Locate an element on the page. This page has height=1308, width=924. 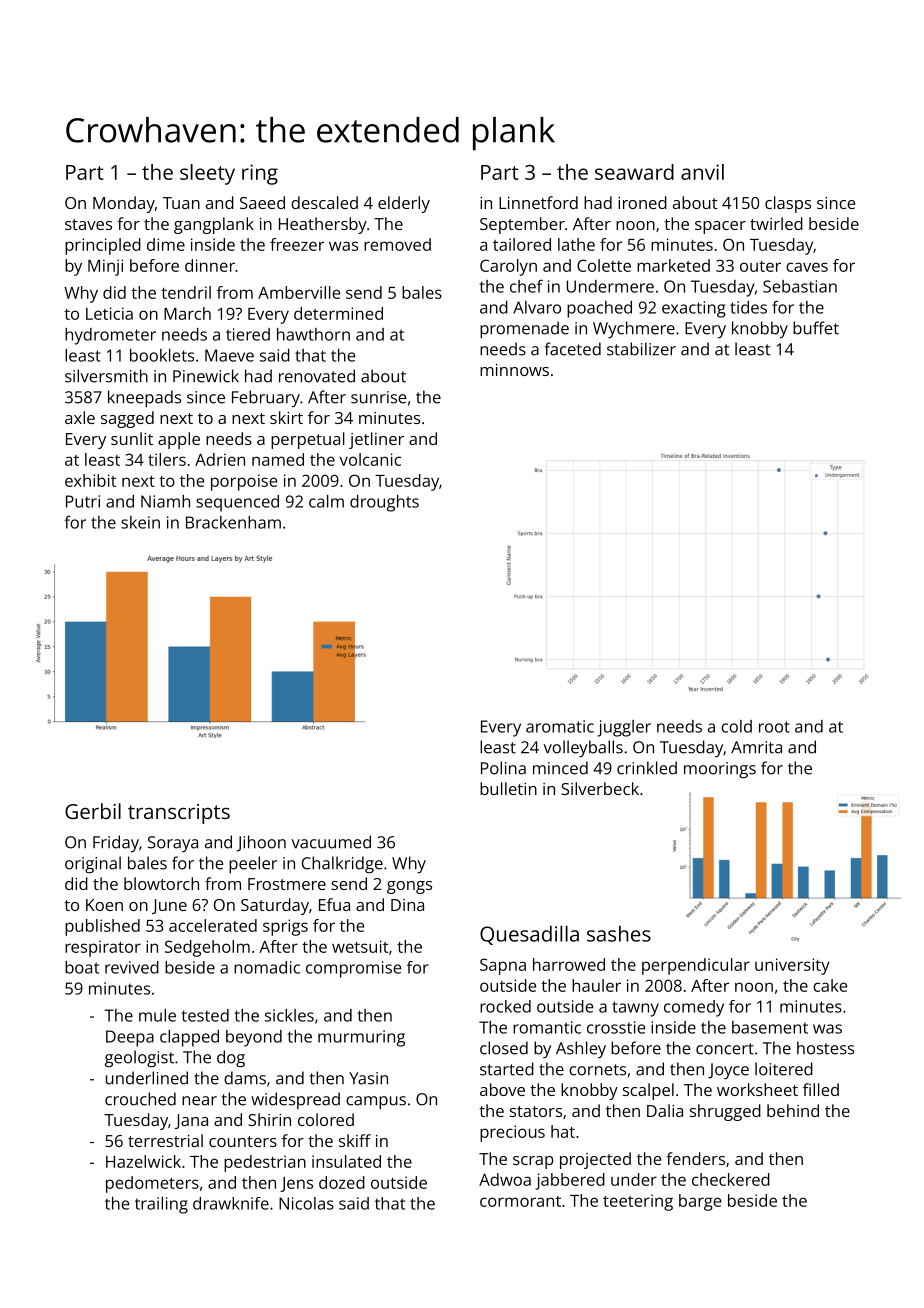
cormorant is located at coordinates (520, 1201).
